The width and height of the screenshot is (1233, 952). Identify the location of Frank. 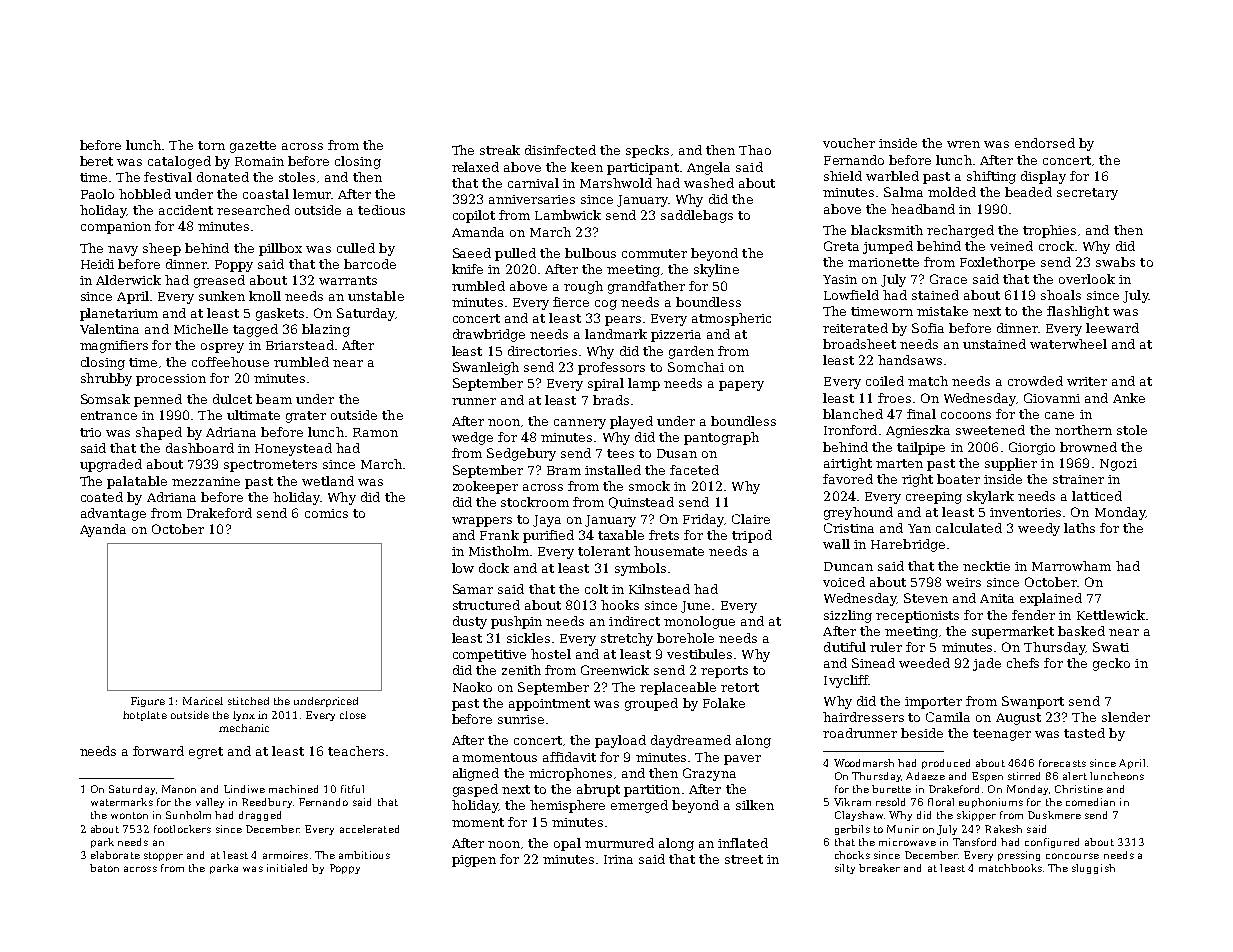
(499, 535).
